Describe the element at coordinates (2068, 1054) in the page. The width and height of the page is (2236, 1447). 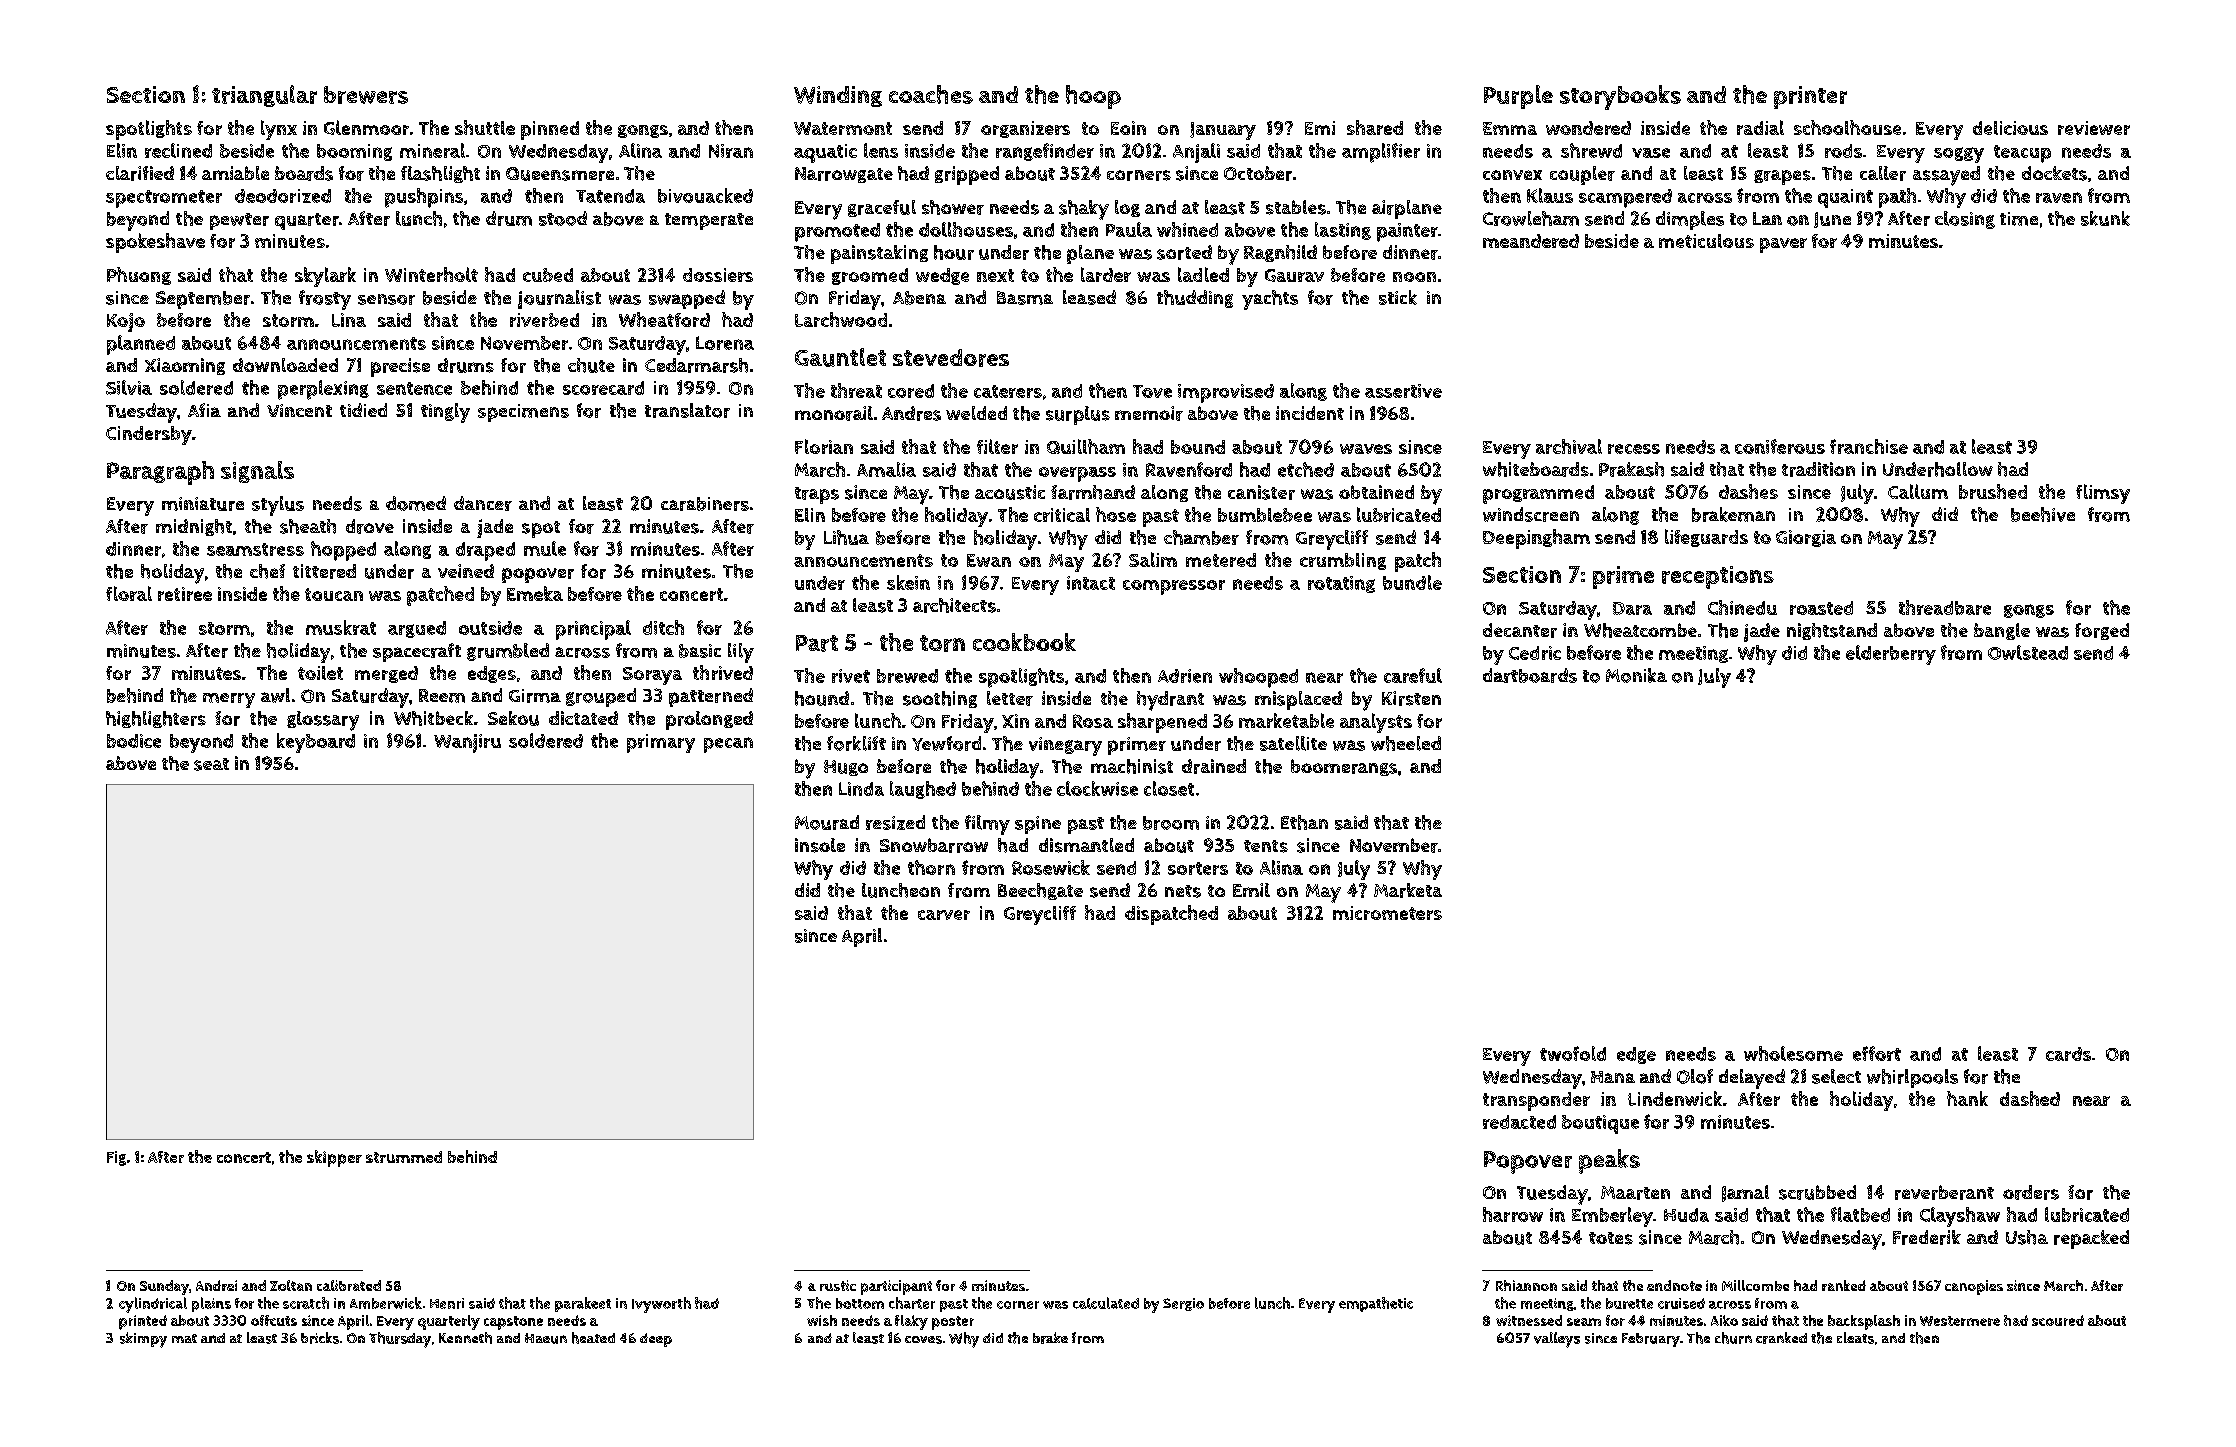
I see `cards` at that location.
